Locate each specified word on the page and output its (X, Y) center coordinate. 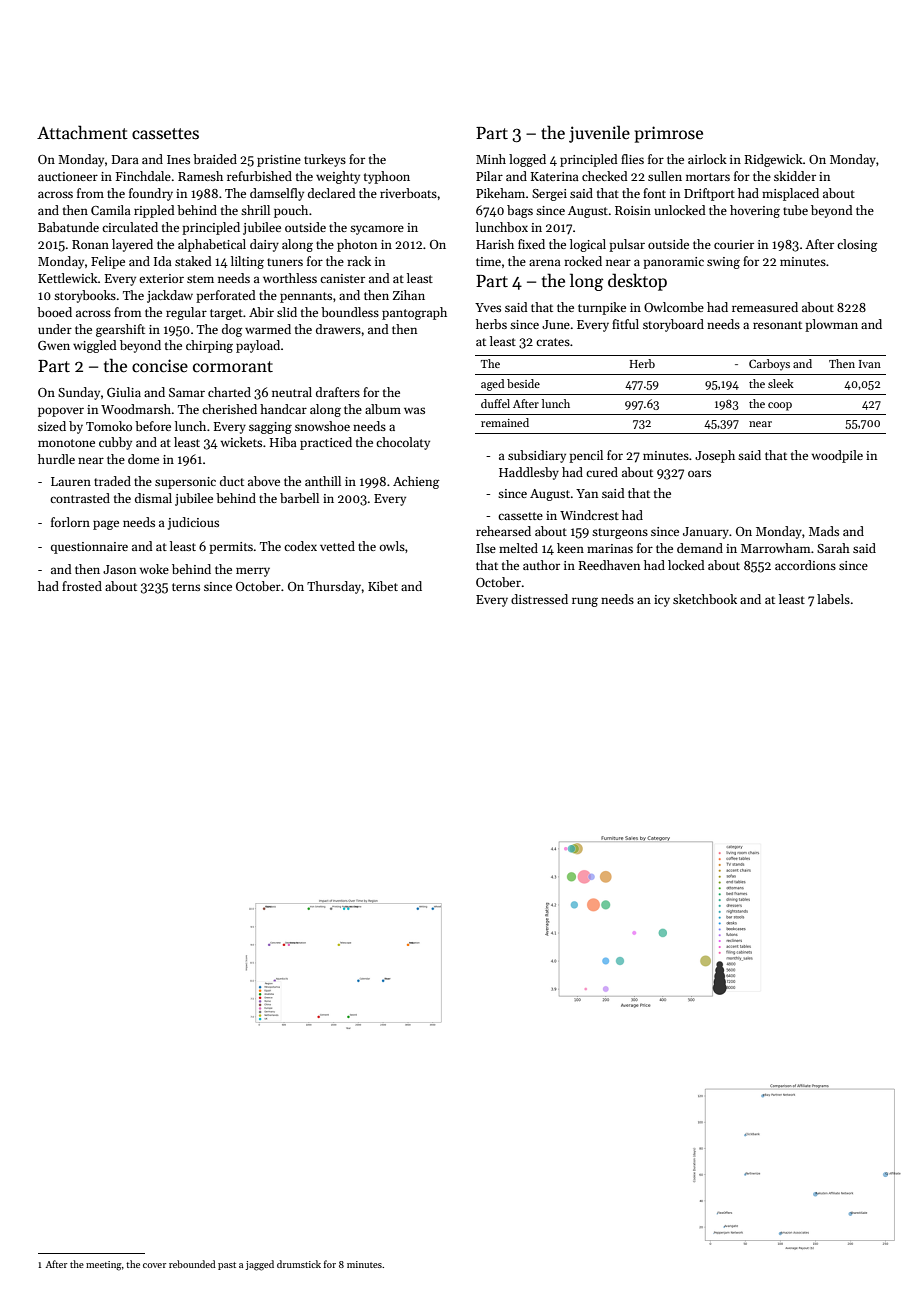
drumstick (299, 1264)
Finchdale (143, 176)
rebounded (192, 1264)
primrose (669, 134)
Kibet (383, 586)
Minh (491, 159)
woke (154, 569)
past (227, 1266)
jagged (260, 1265)
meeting (104, 1266)
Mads (824, 531)
